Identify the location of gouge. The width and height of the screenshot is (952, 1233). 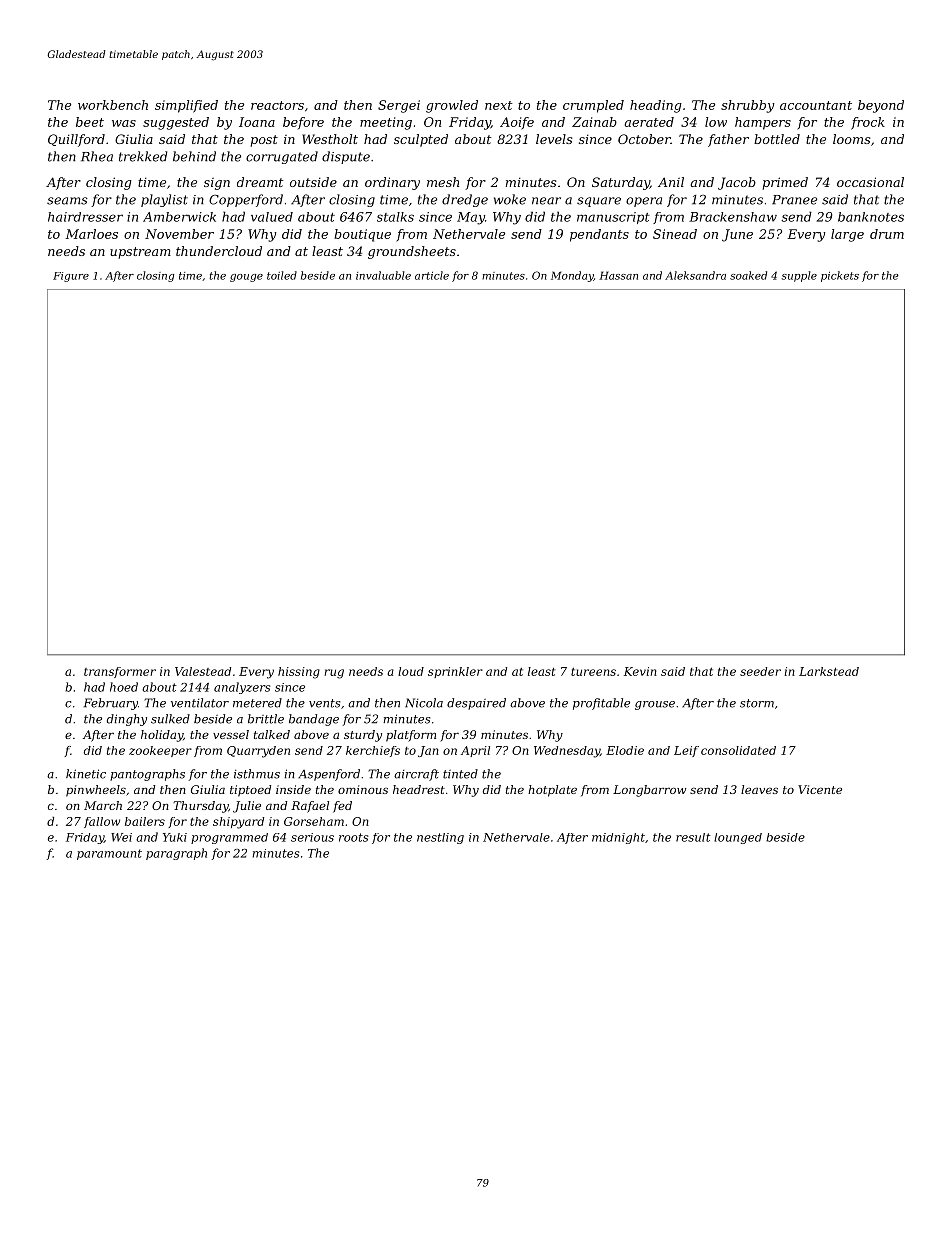
(246, 278).
